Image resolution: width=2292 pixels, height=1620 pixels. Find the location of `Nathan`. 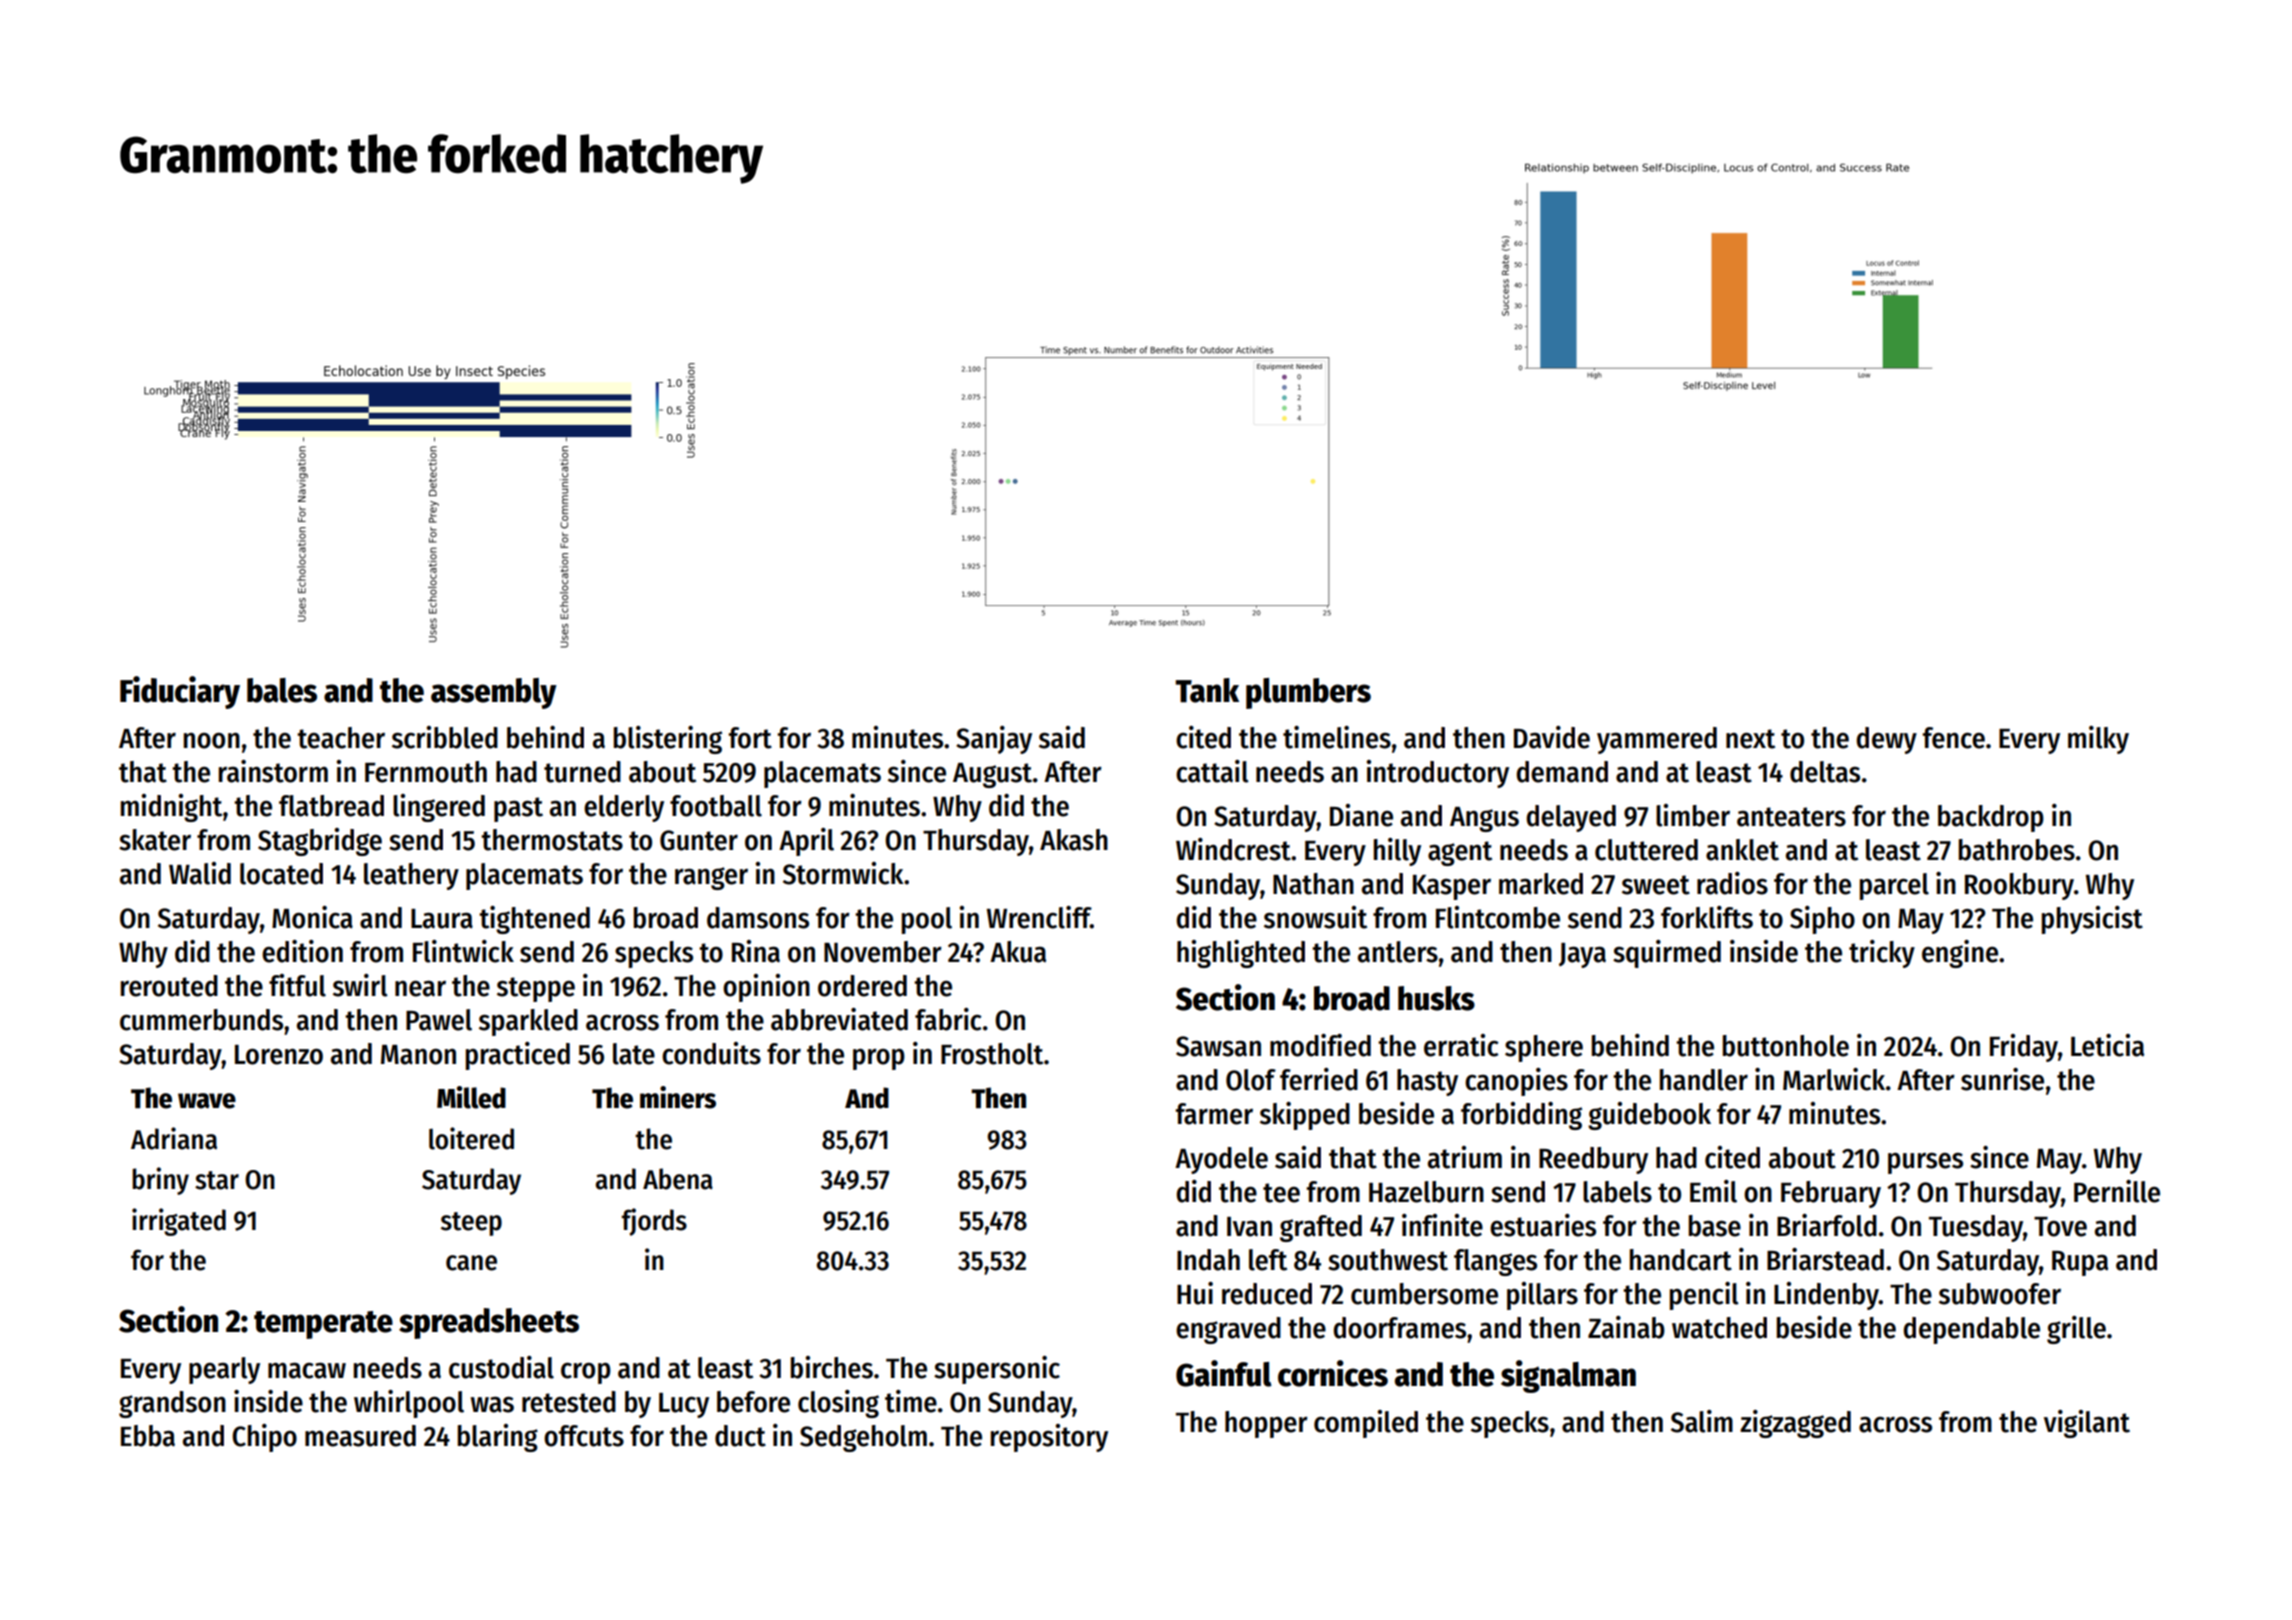

Nathan is located at coordinates (1313, 884).
